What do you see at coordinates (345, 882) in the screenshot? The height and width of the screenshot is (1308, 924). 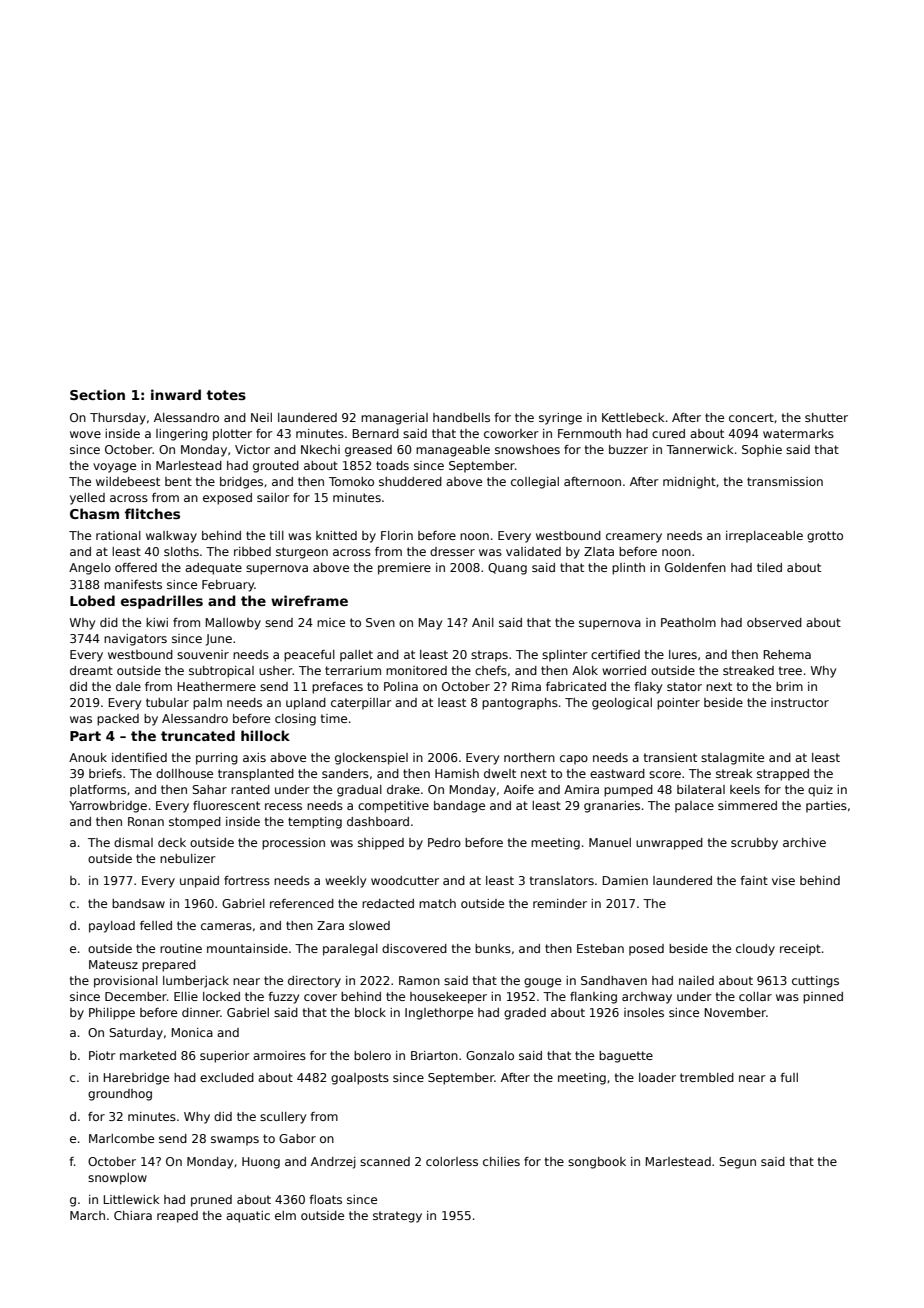 I see `weekly` at bounding box center [345, 882].
